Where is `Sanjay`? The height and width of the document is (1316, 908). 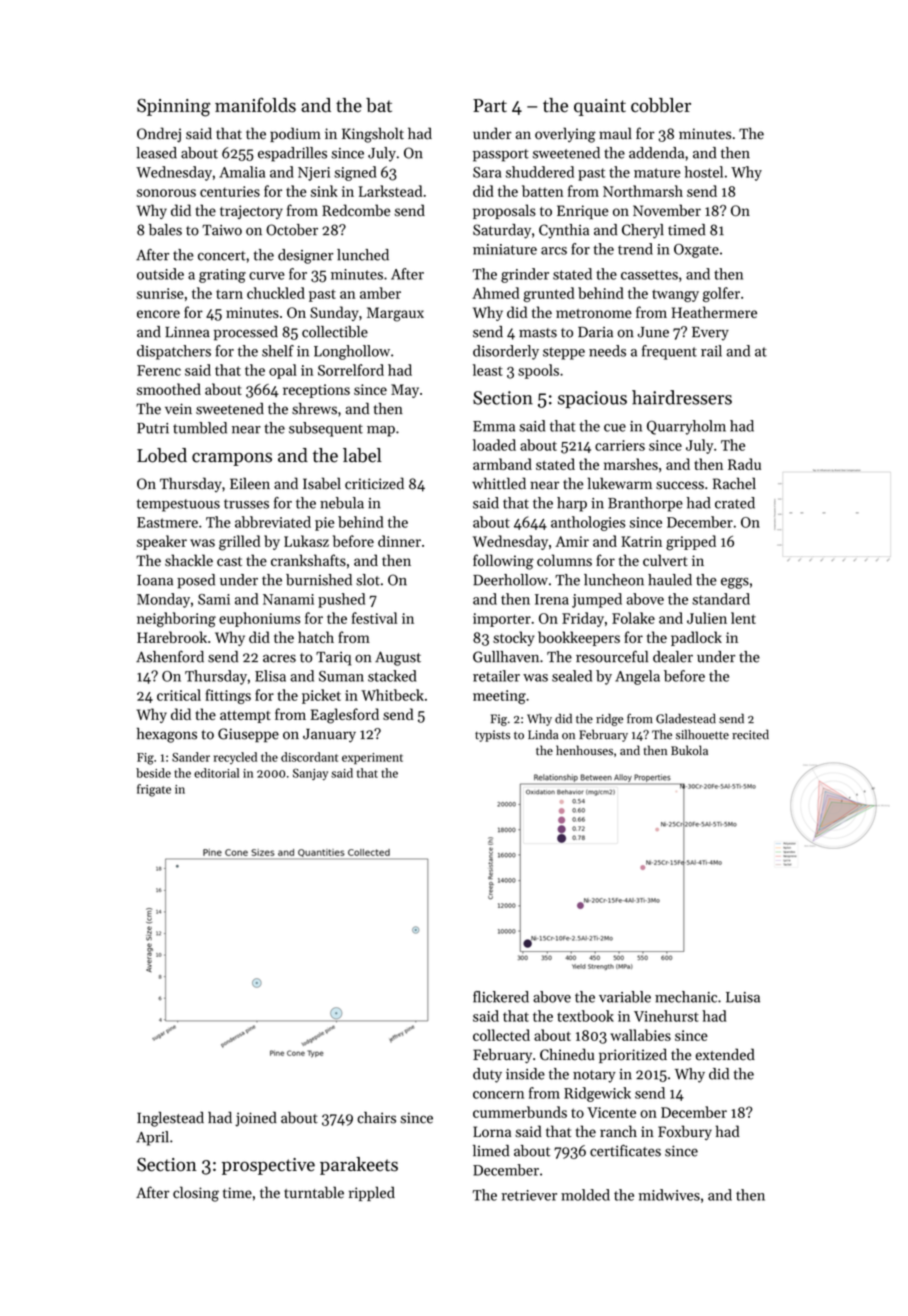
Sanjay is located at coordinates (310, 774).
